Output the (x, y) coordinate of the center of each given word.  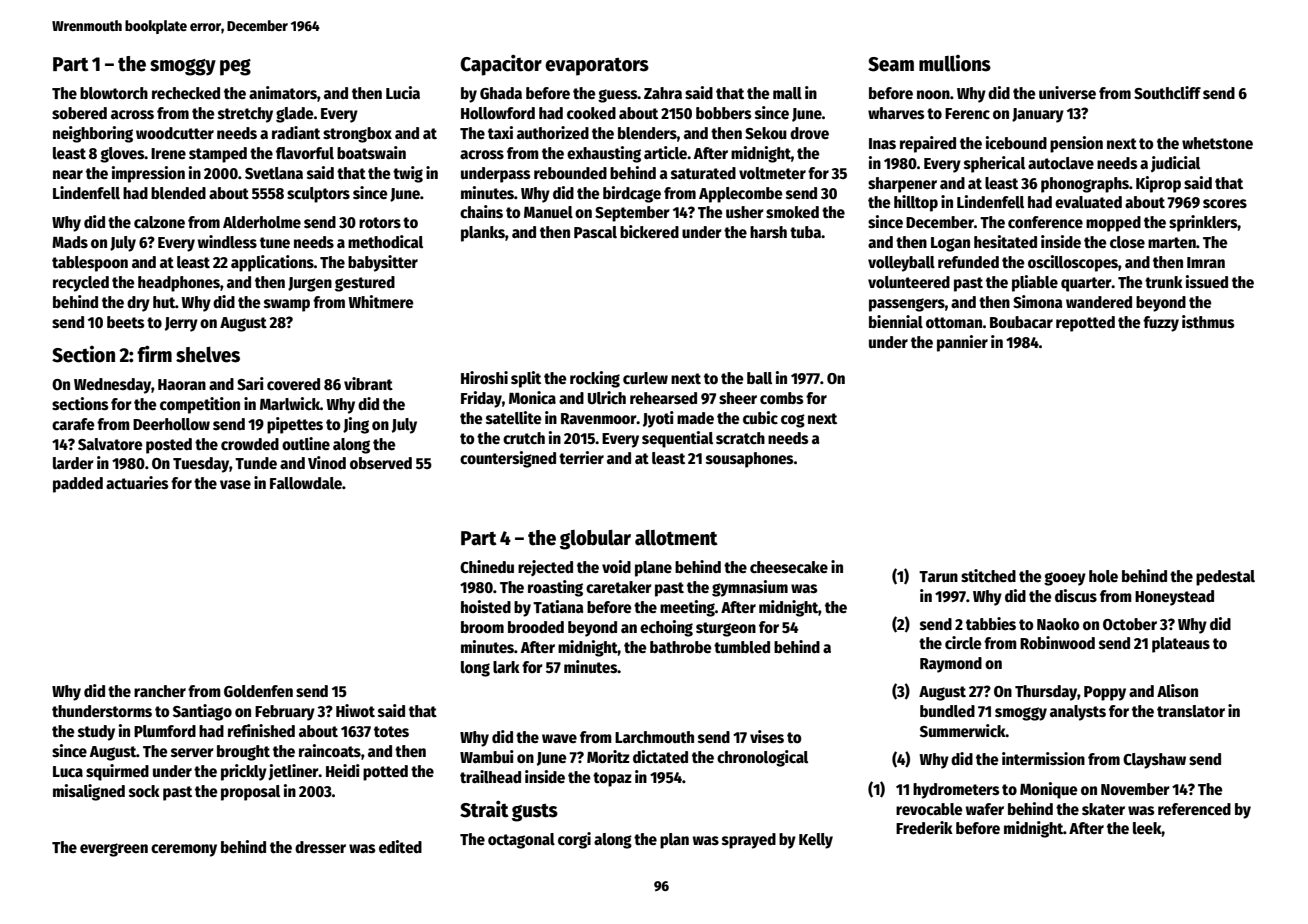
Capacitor (501, 65)
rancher (160, 691)
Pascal (595, 232)
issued (1207, 281)
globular (595, 540)
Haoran (182, 384)
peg (235, 67)
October (1130, 624)
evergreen (114, 850)
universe (1067, 92)
